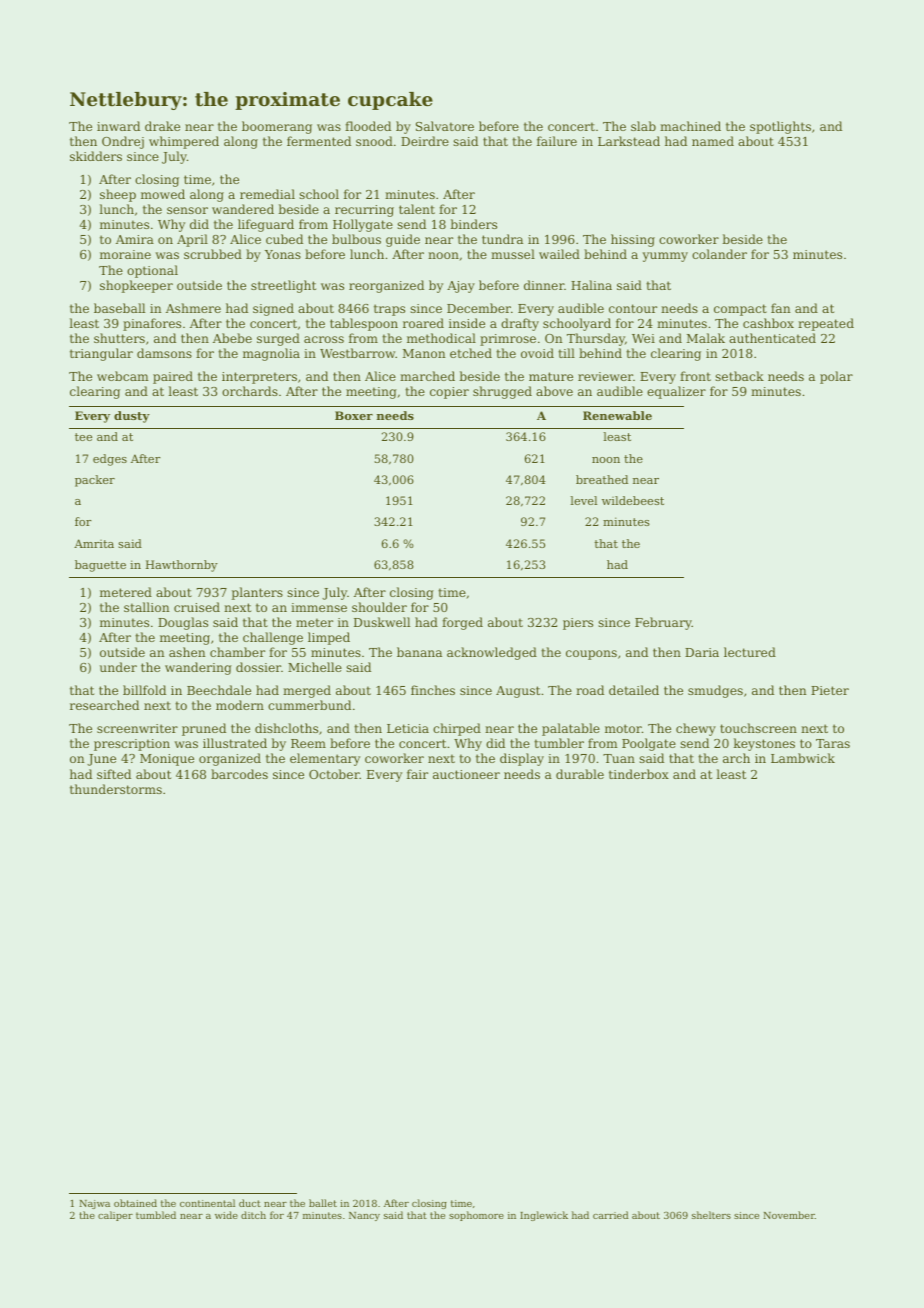 This screenshot has width=924, height=1308. What do you see at coordinates (803, 758) in the screenshot?
I see `Lambwick` at bounding box center [803, 758].
